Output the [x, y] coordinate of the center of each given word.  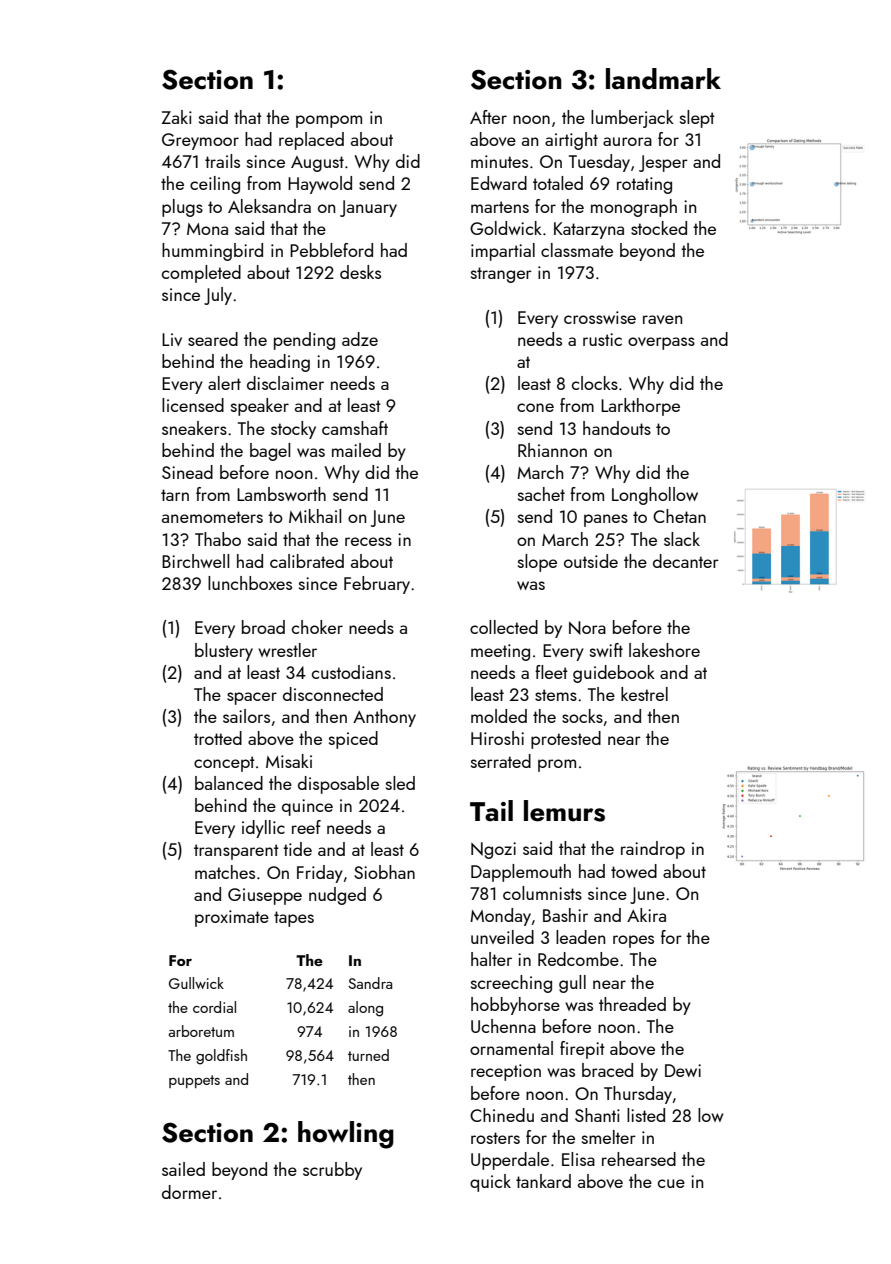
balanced [229, 783]
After [488, 117]
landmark [663, 79]
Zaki [177, 117]
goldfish [221, 1057]
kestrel [644, 694]
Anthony [384, 718]
